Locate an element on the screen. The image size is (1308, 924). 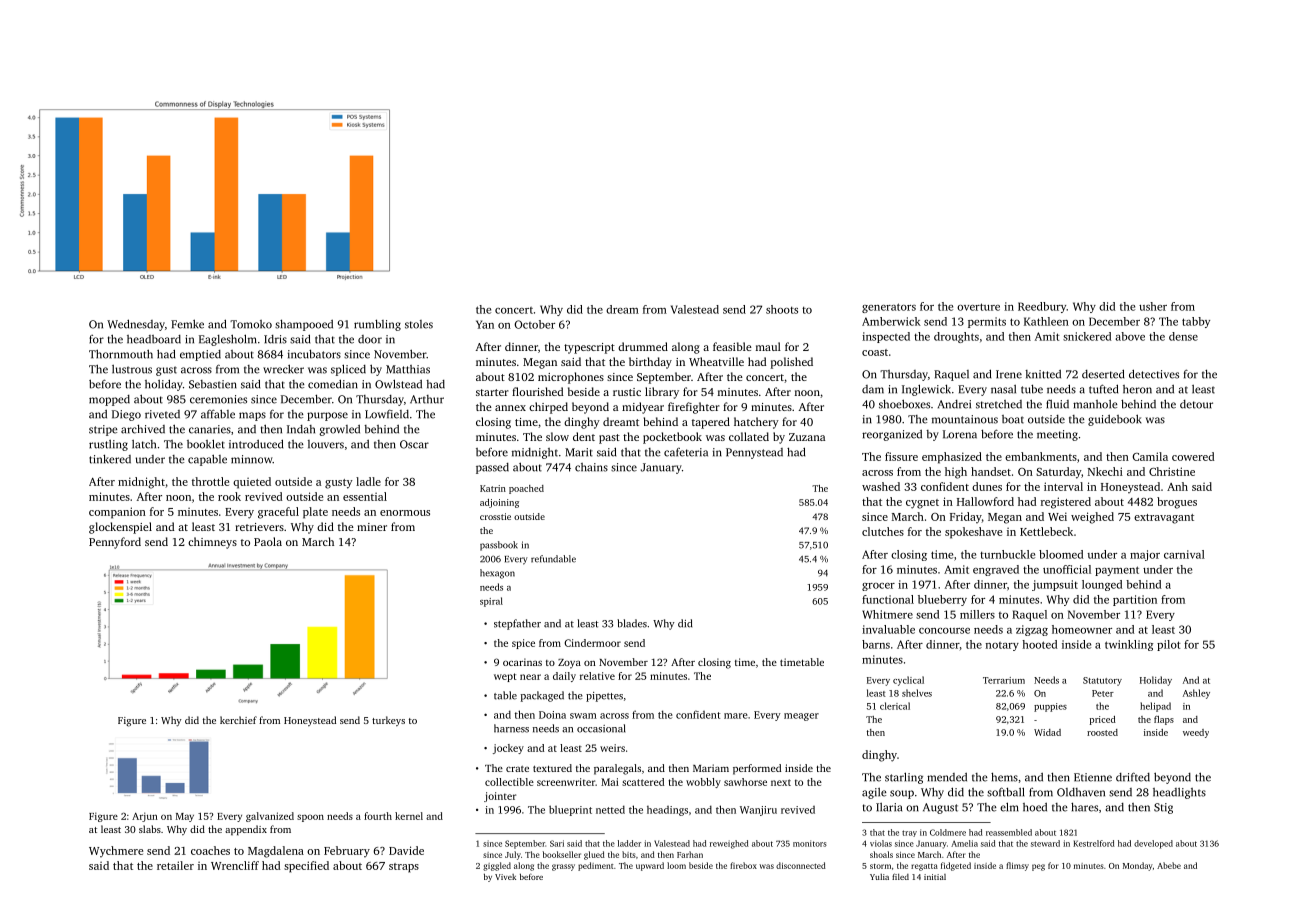
companion is located at coordinates (117, 513).
